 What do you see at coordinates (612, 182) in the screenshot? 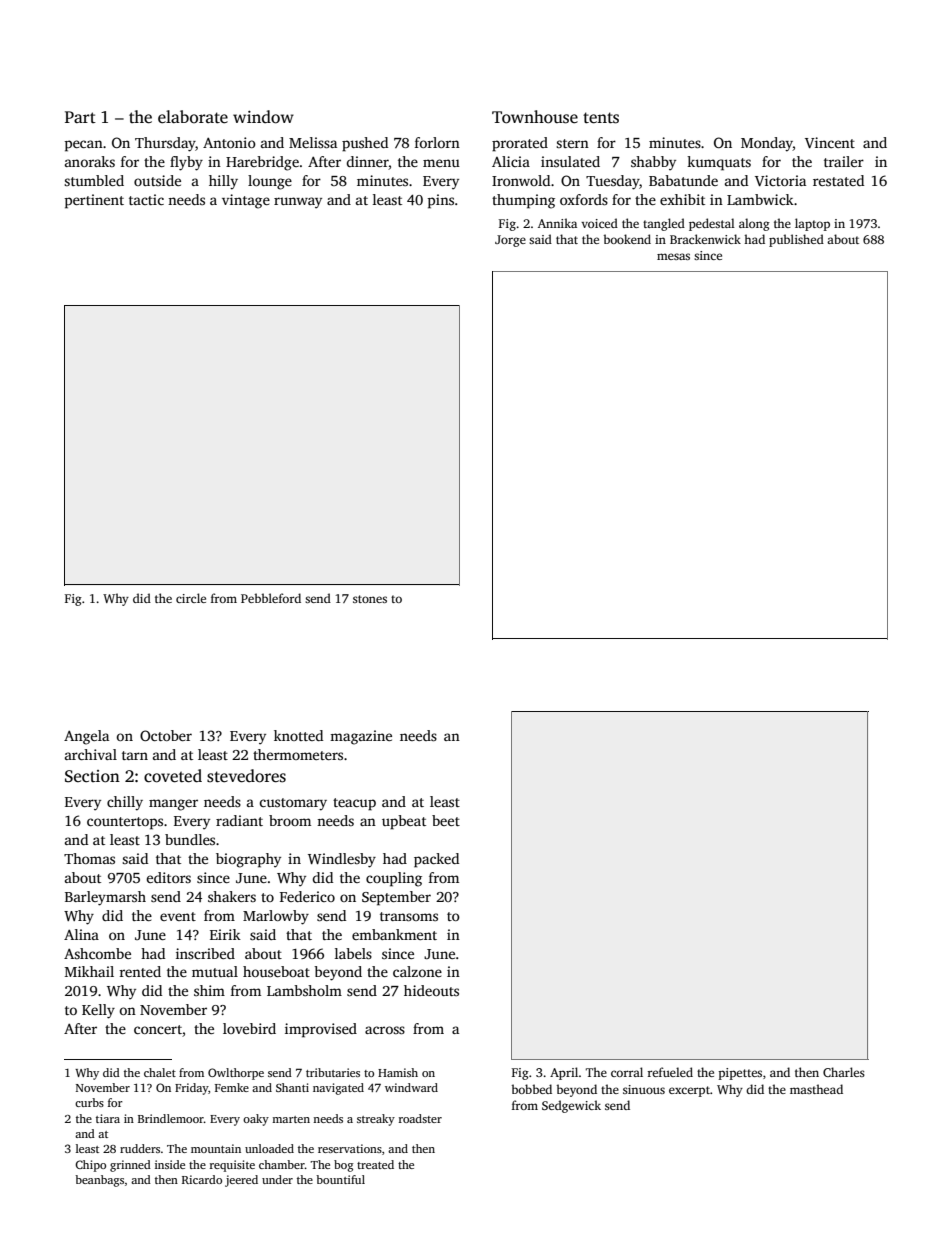
I see `Tuesday` at bounding box center [612, 182].
